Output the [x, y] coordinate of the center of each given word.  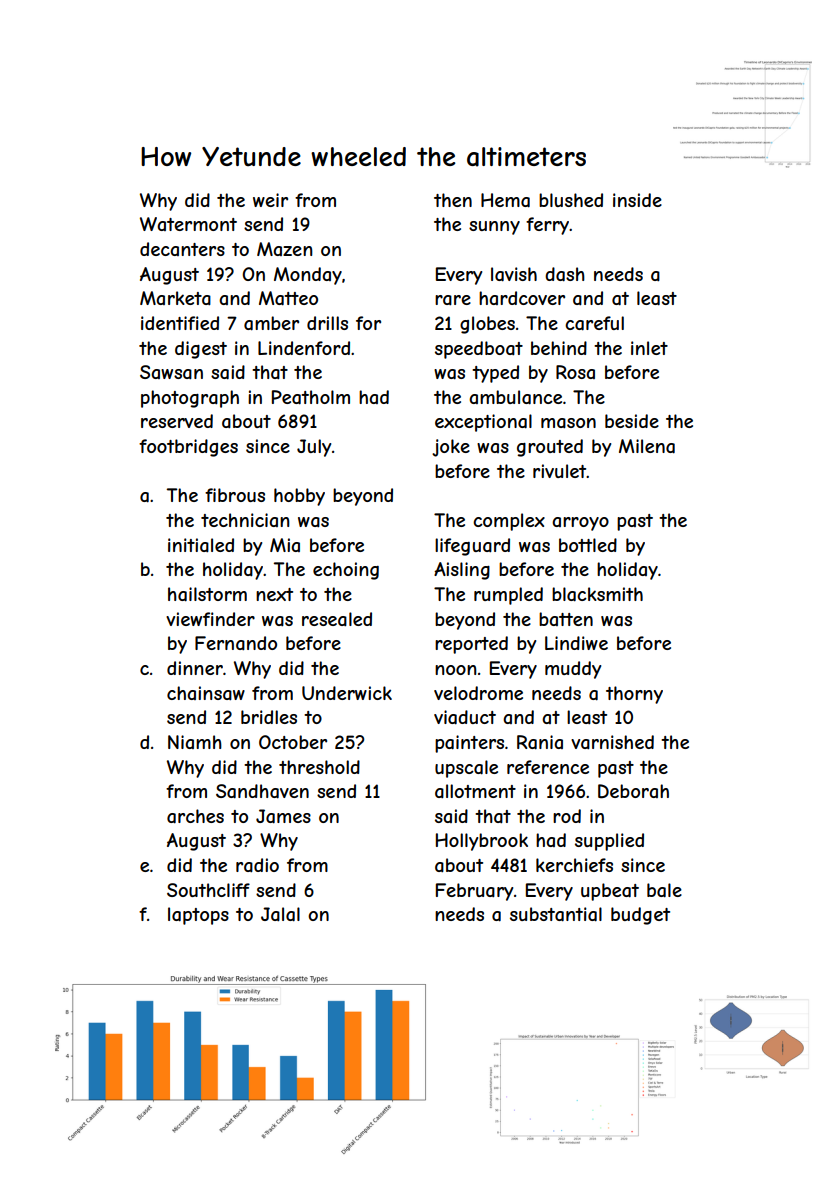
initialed [201, 545]
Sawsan [171, 372]
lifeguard [472, 547]
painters [469, 744]
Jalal [280, 914]
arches [195, 816]
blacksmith [597, 594]
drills [327, 323]
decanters [182, 249]
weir [270, 200]
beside [632, 421]
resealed [337, 619]
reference [548, 767]
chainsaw [206, 693]
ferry [548, 226]
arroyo [580, 524]
